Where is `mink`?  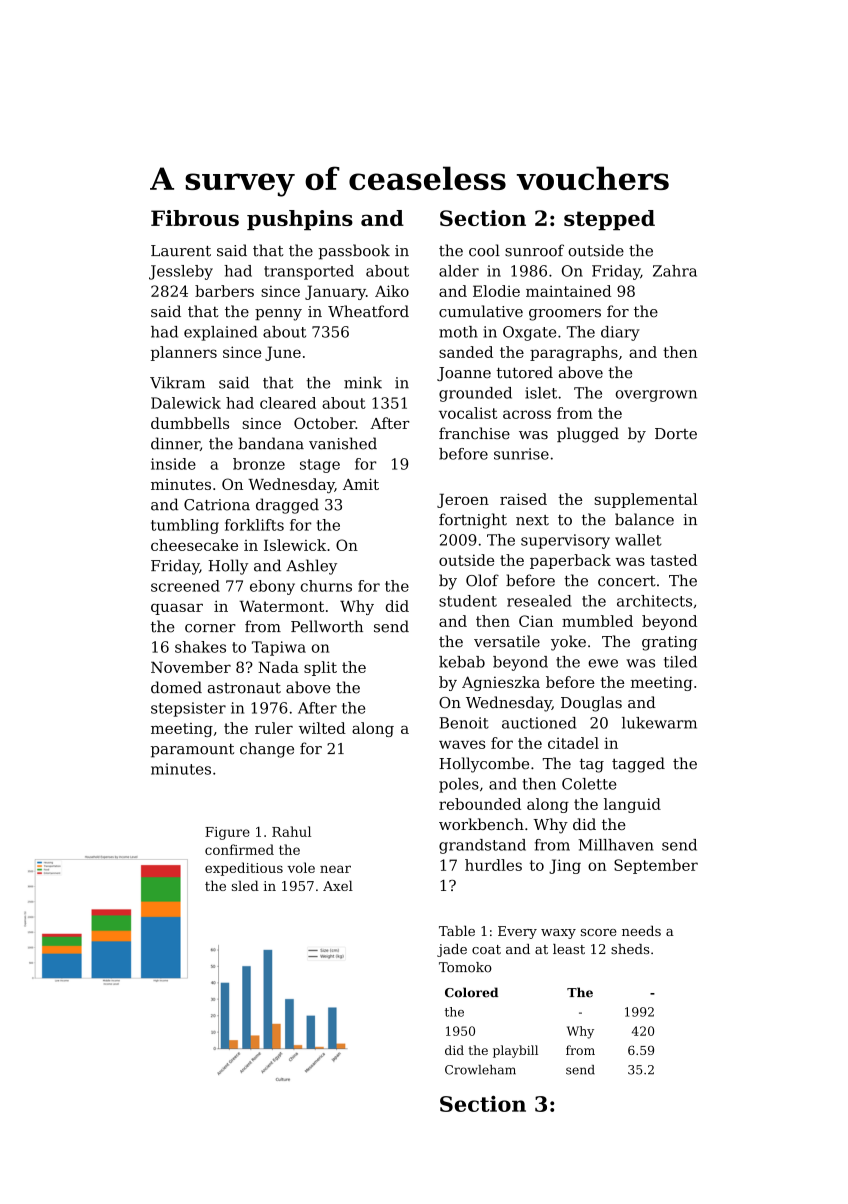
mink is located at coordinates (363, 382).
